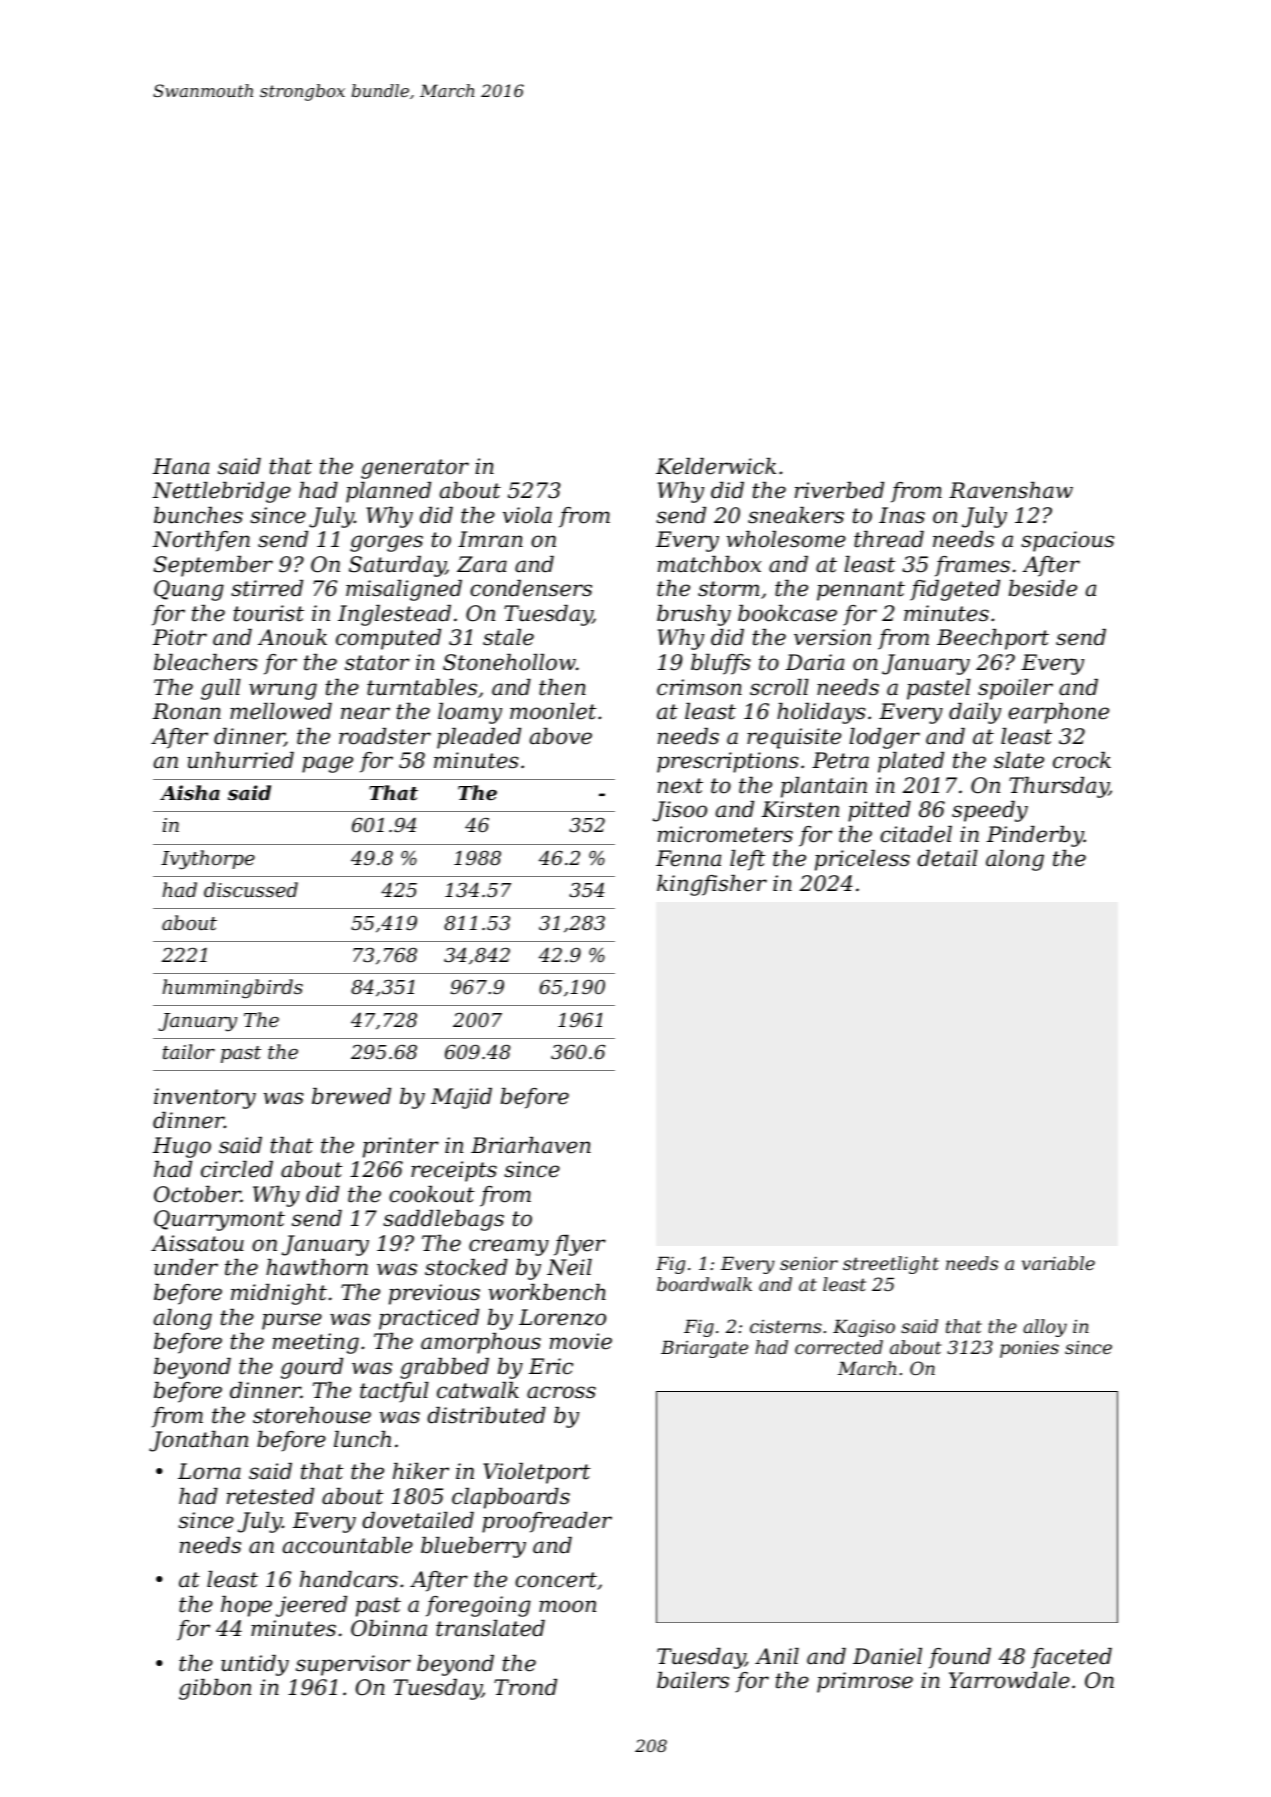 The height and width of the document is (1797, 1271). What do you see at coordinates (246, 1606) in the document?
I see `hope` at bounding box center [246, 1606].
